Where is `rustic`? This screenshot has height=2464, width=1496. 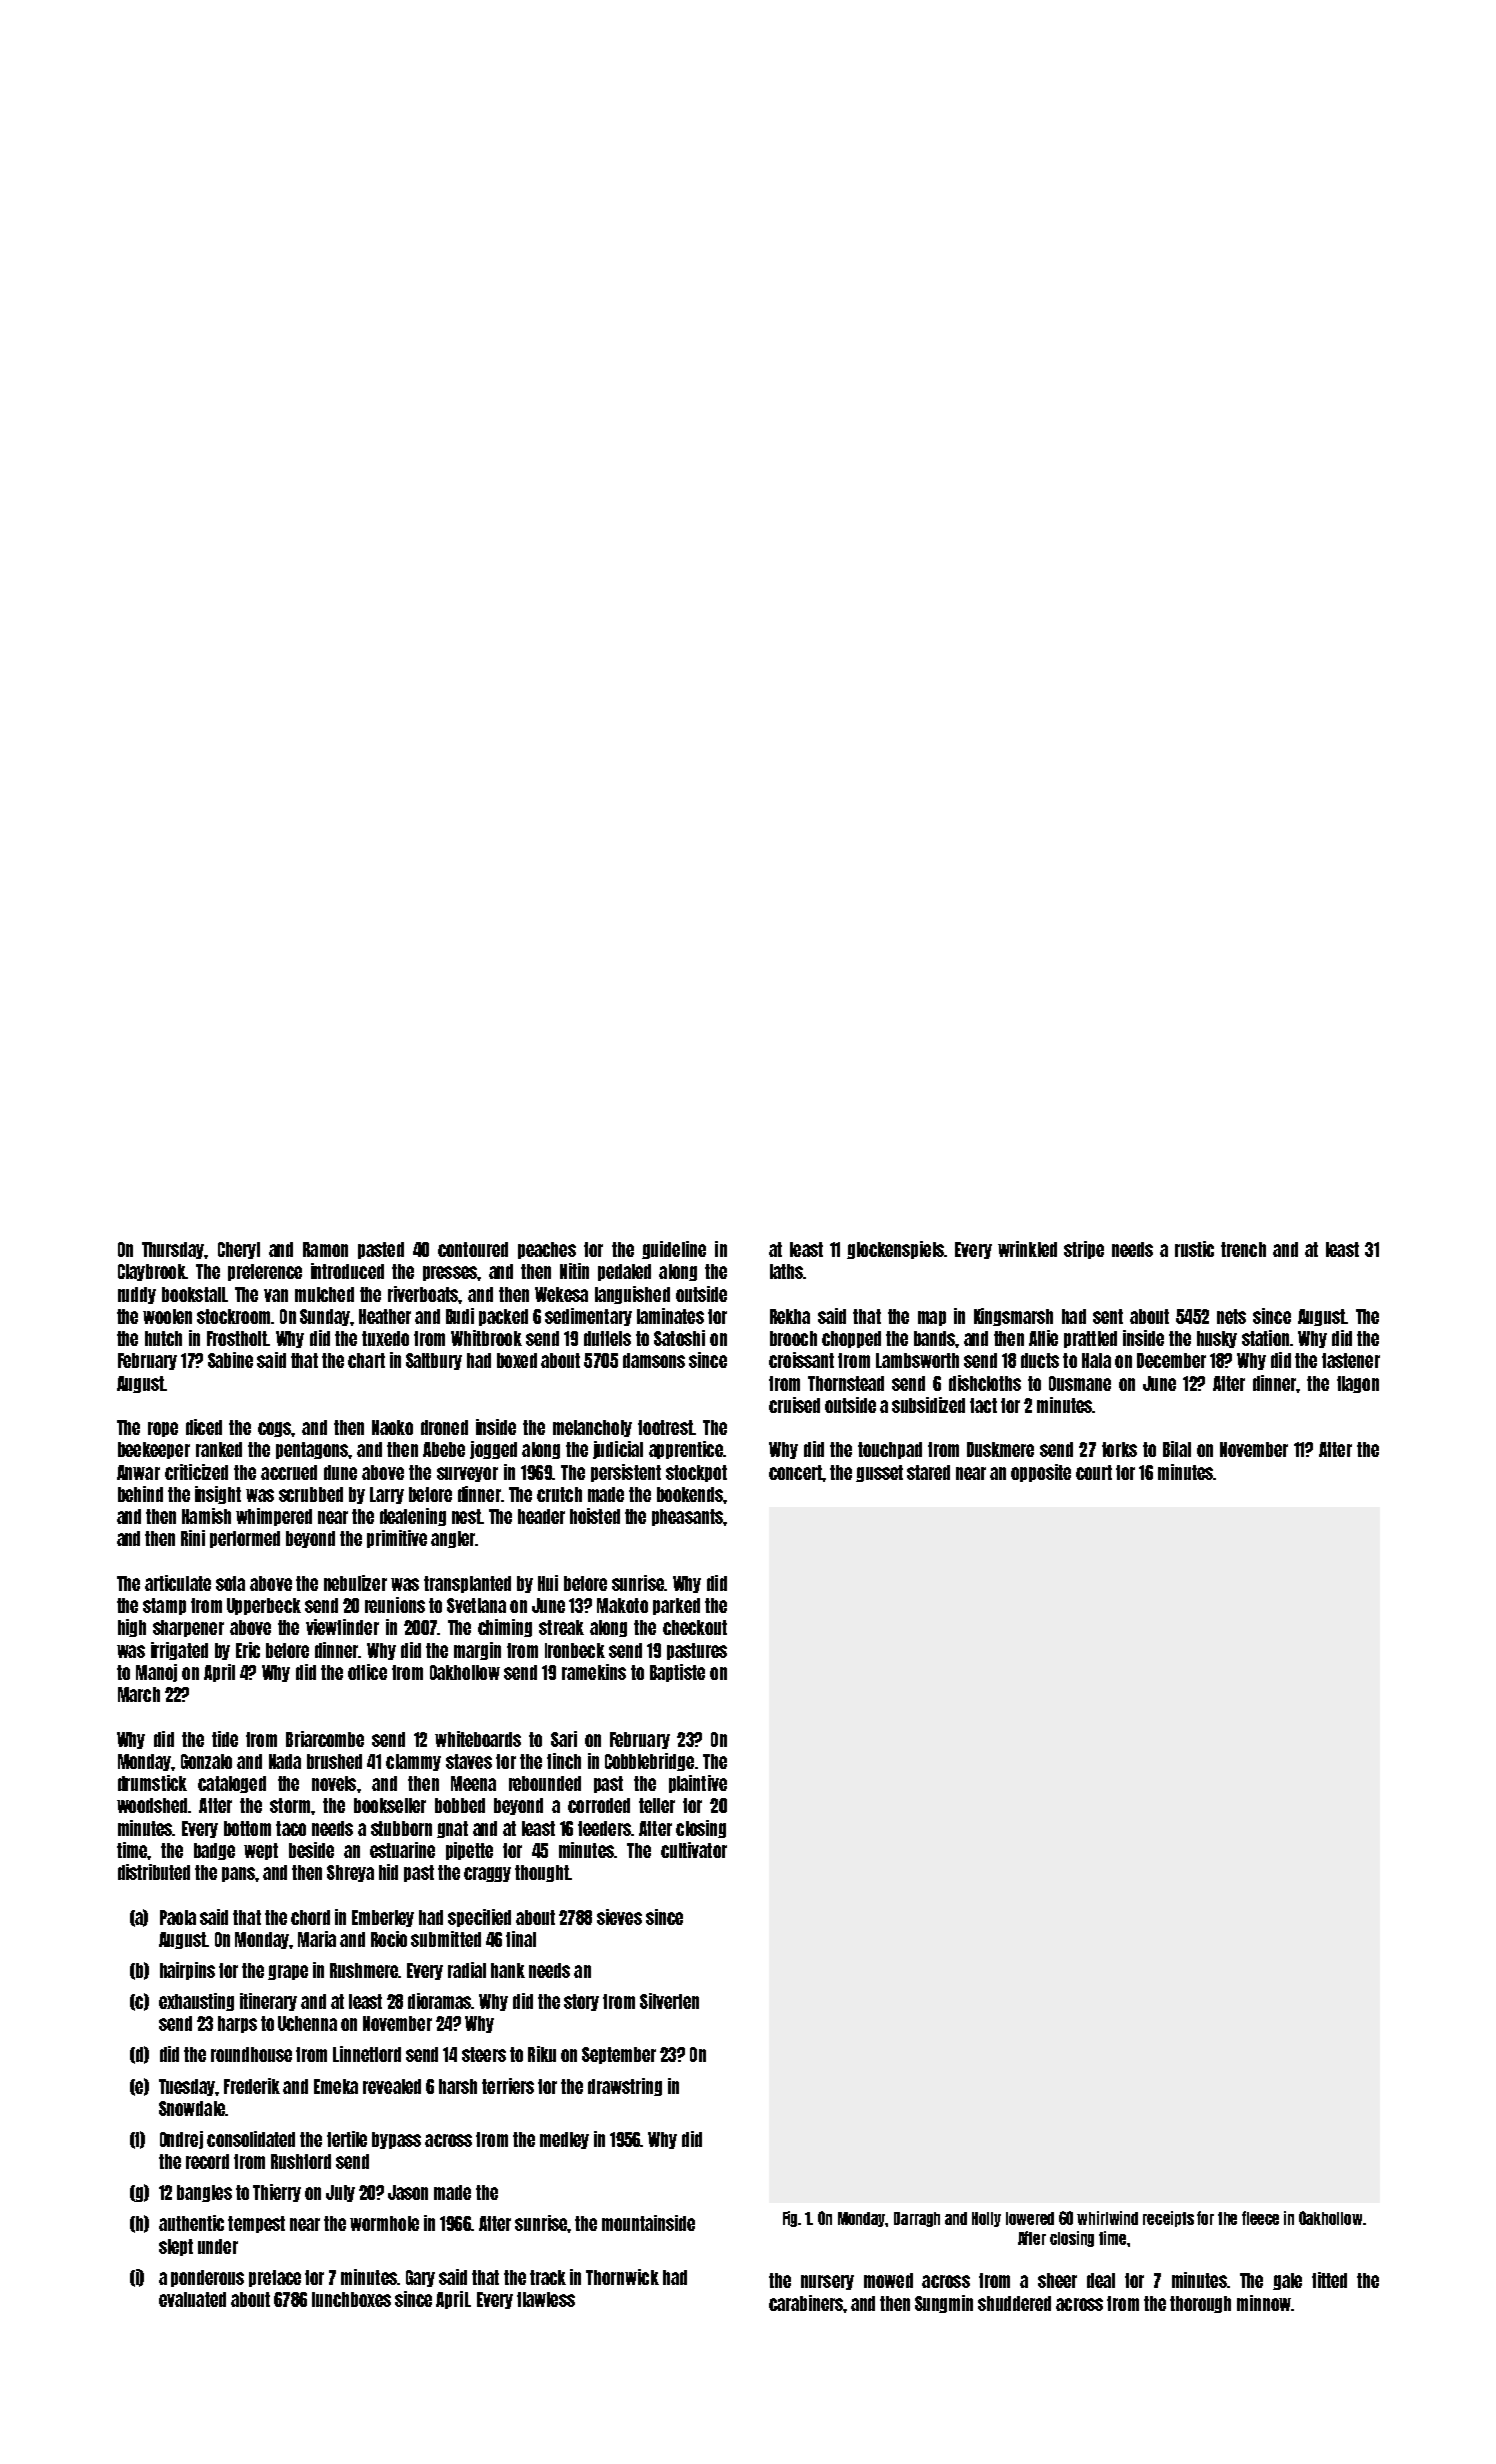 rustic is located at coordinates (1194, 1249).
